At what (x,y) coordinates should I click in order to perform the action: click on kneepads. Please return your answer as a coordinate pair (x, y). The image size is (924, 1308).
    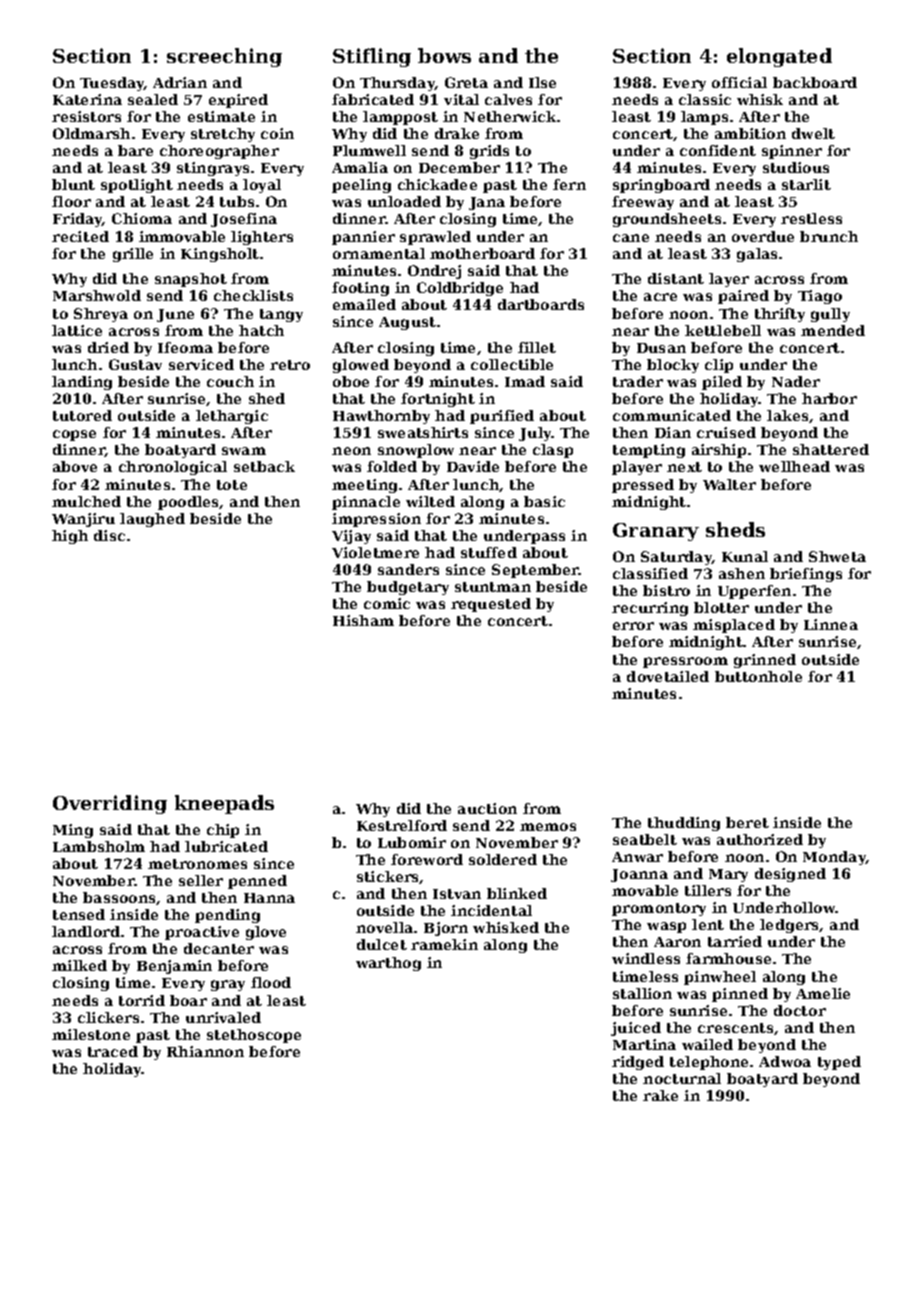
    Looking at the image, I should click on (224, 804).
